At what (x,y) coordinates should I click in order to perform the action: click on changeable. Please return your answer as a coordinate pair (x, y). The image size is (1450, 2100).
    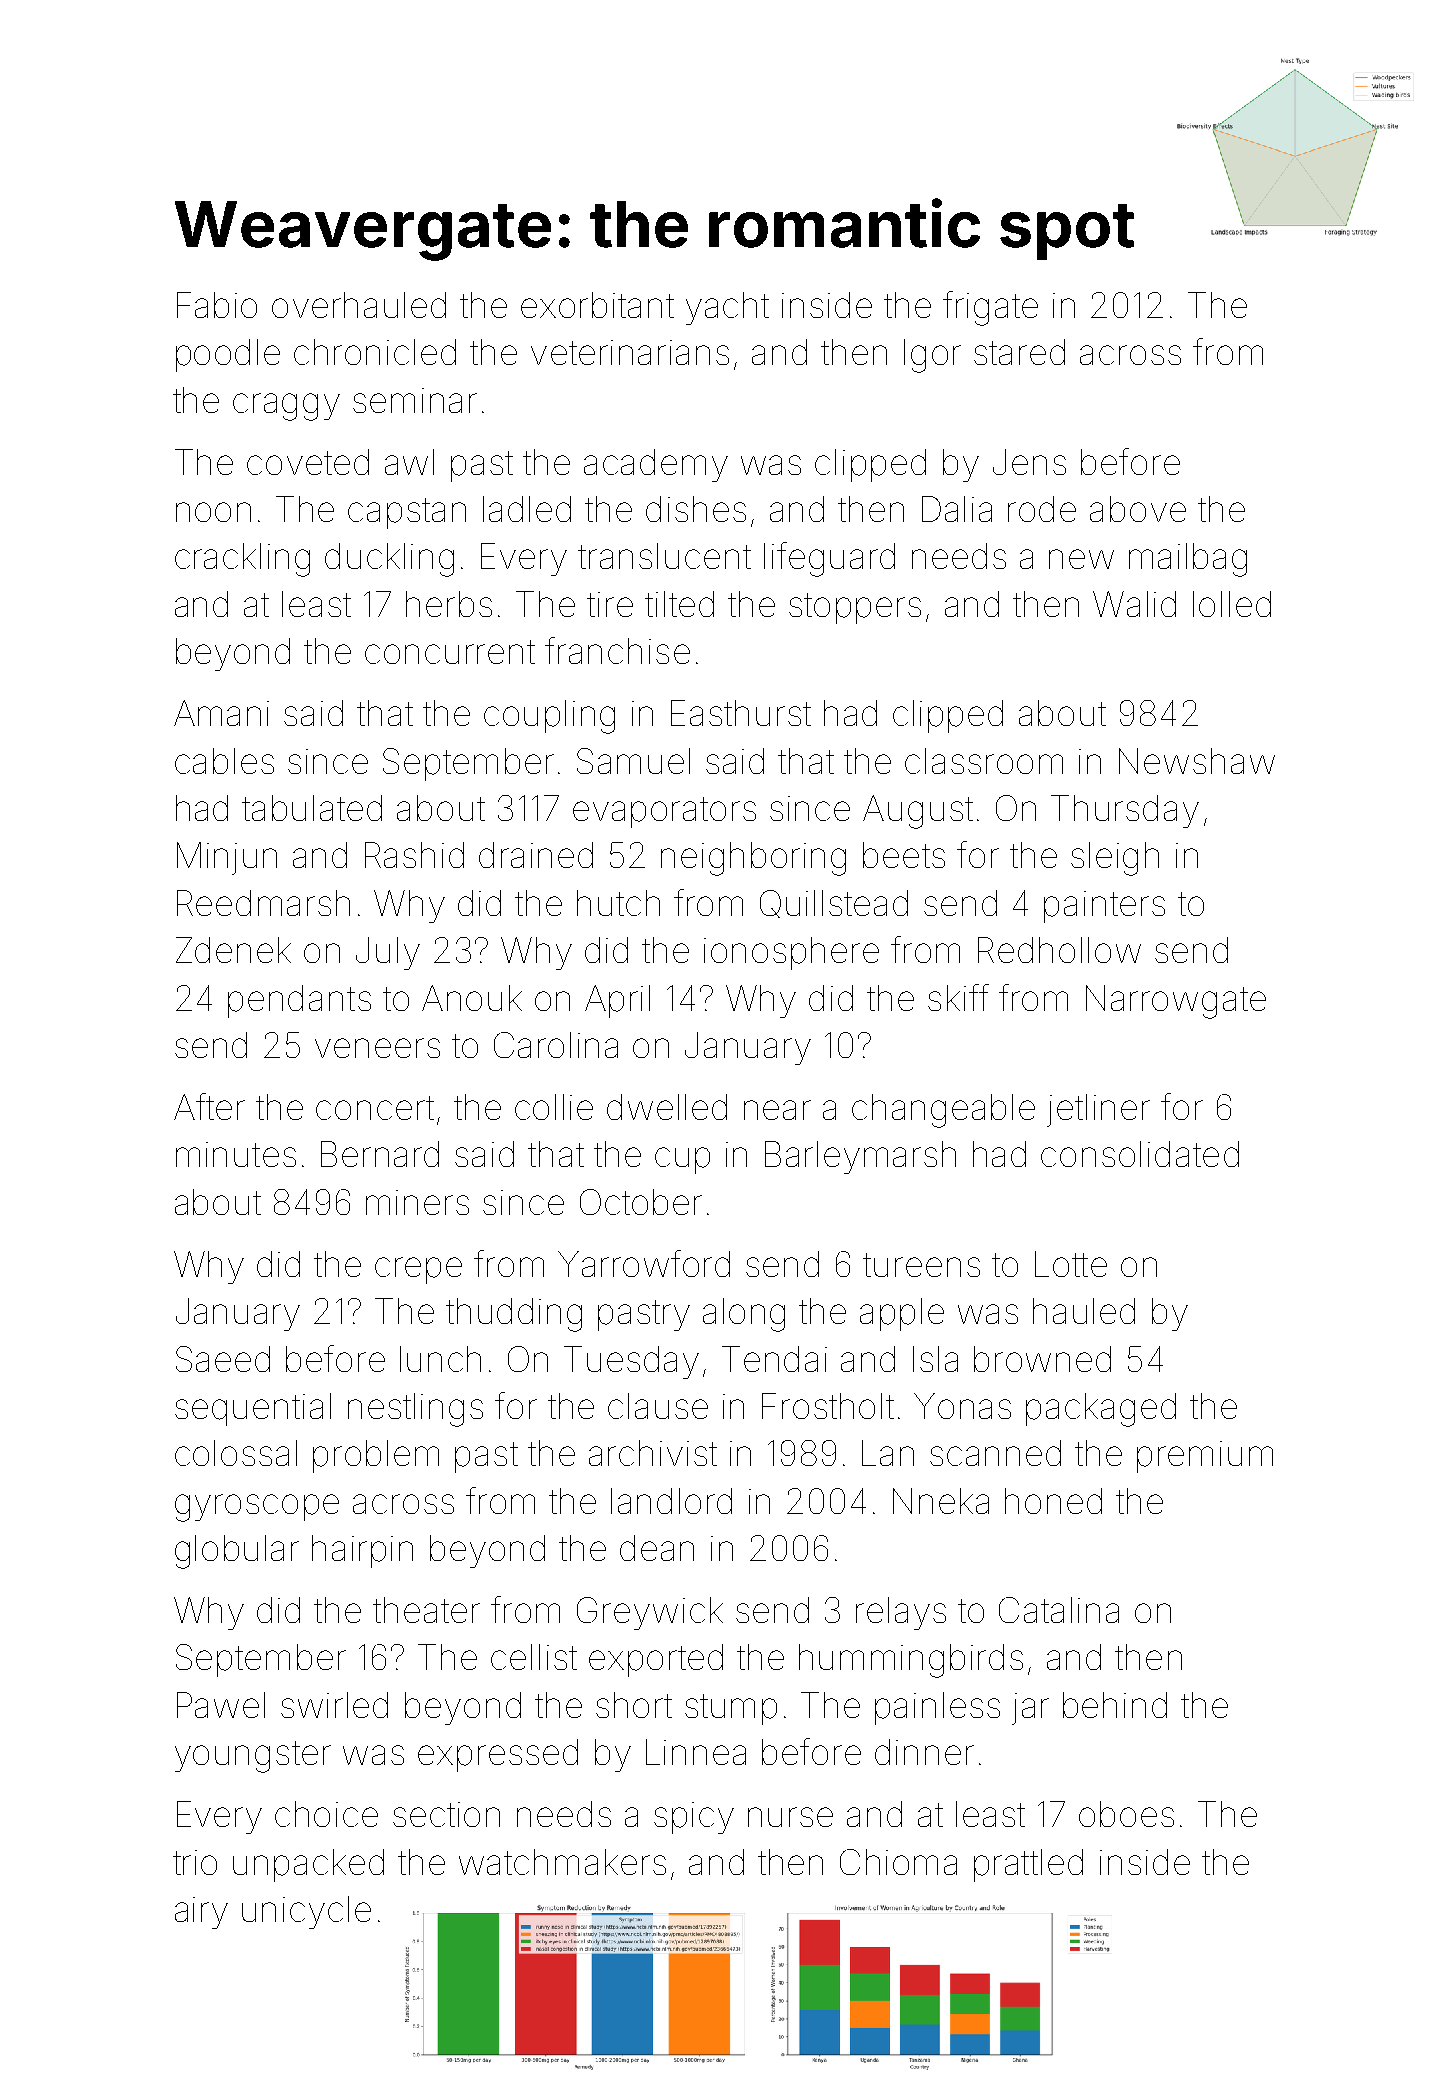
    Looking at the image, I should click on (943, 1111).
